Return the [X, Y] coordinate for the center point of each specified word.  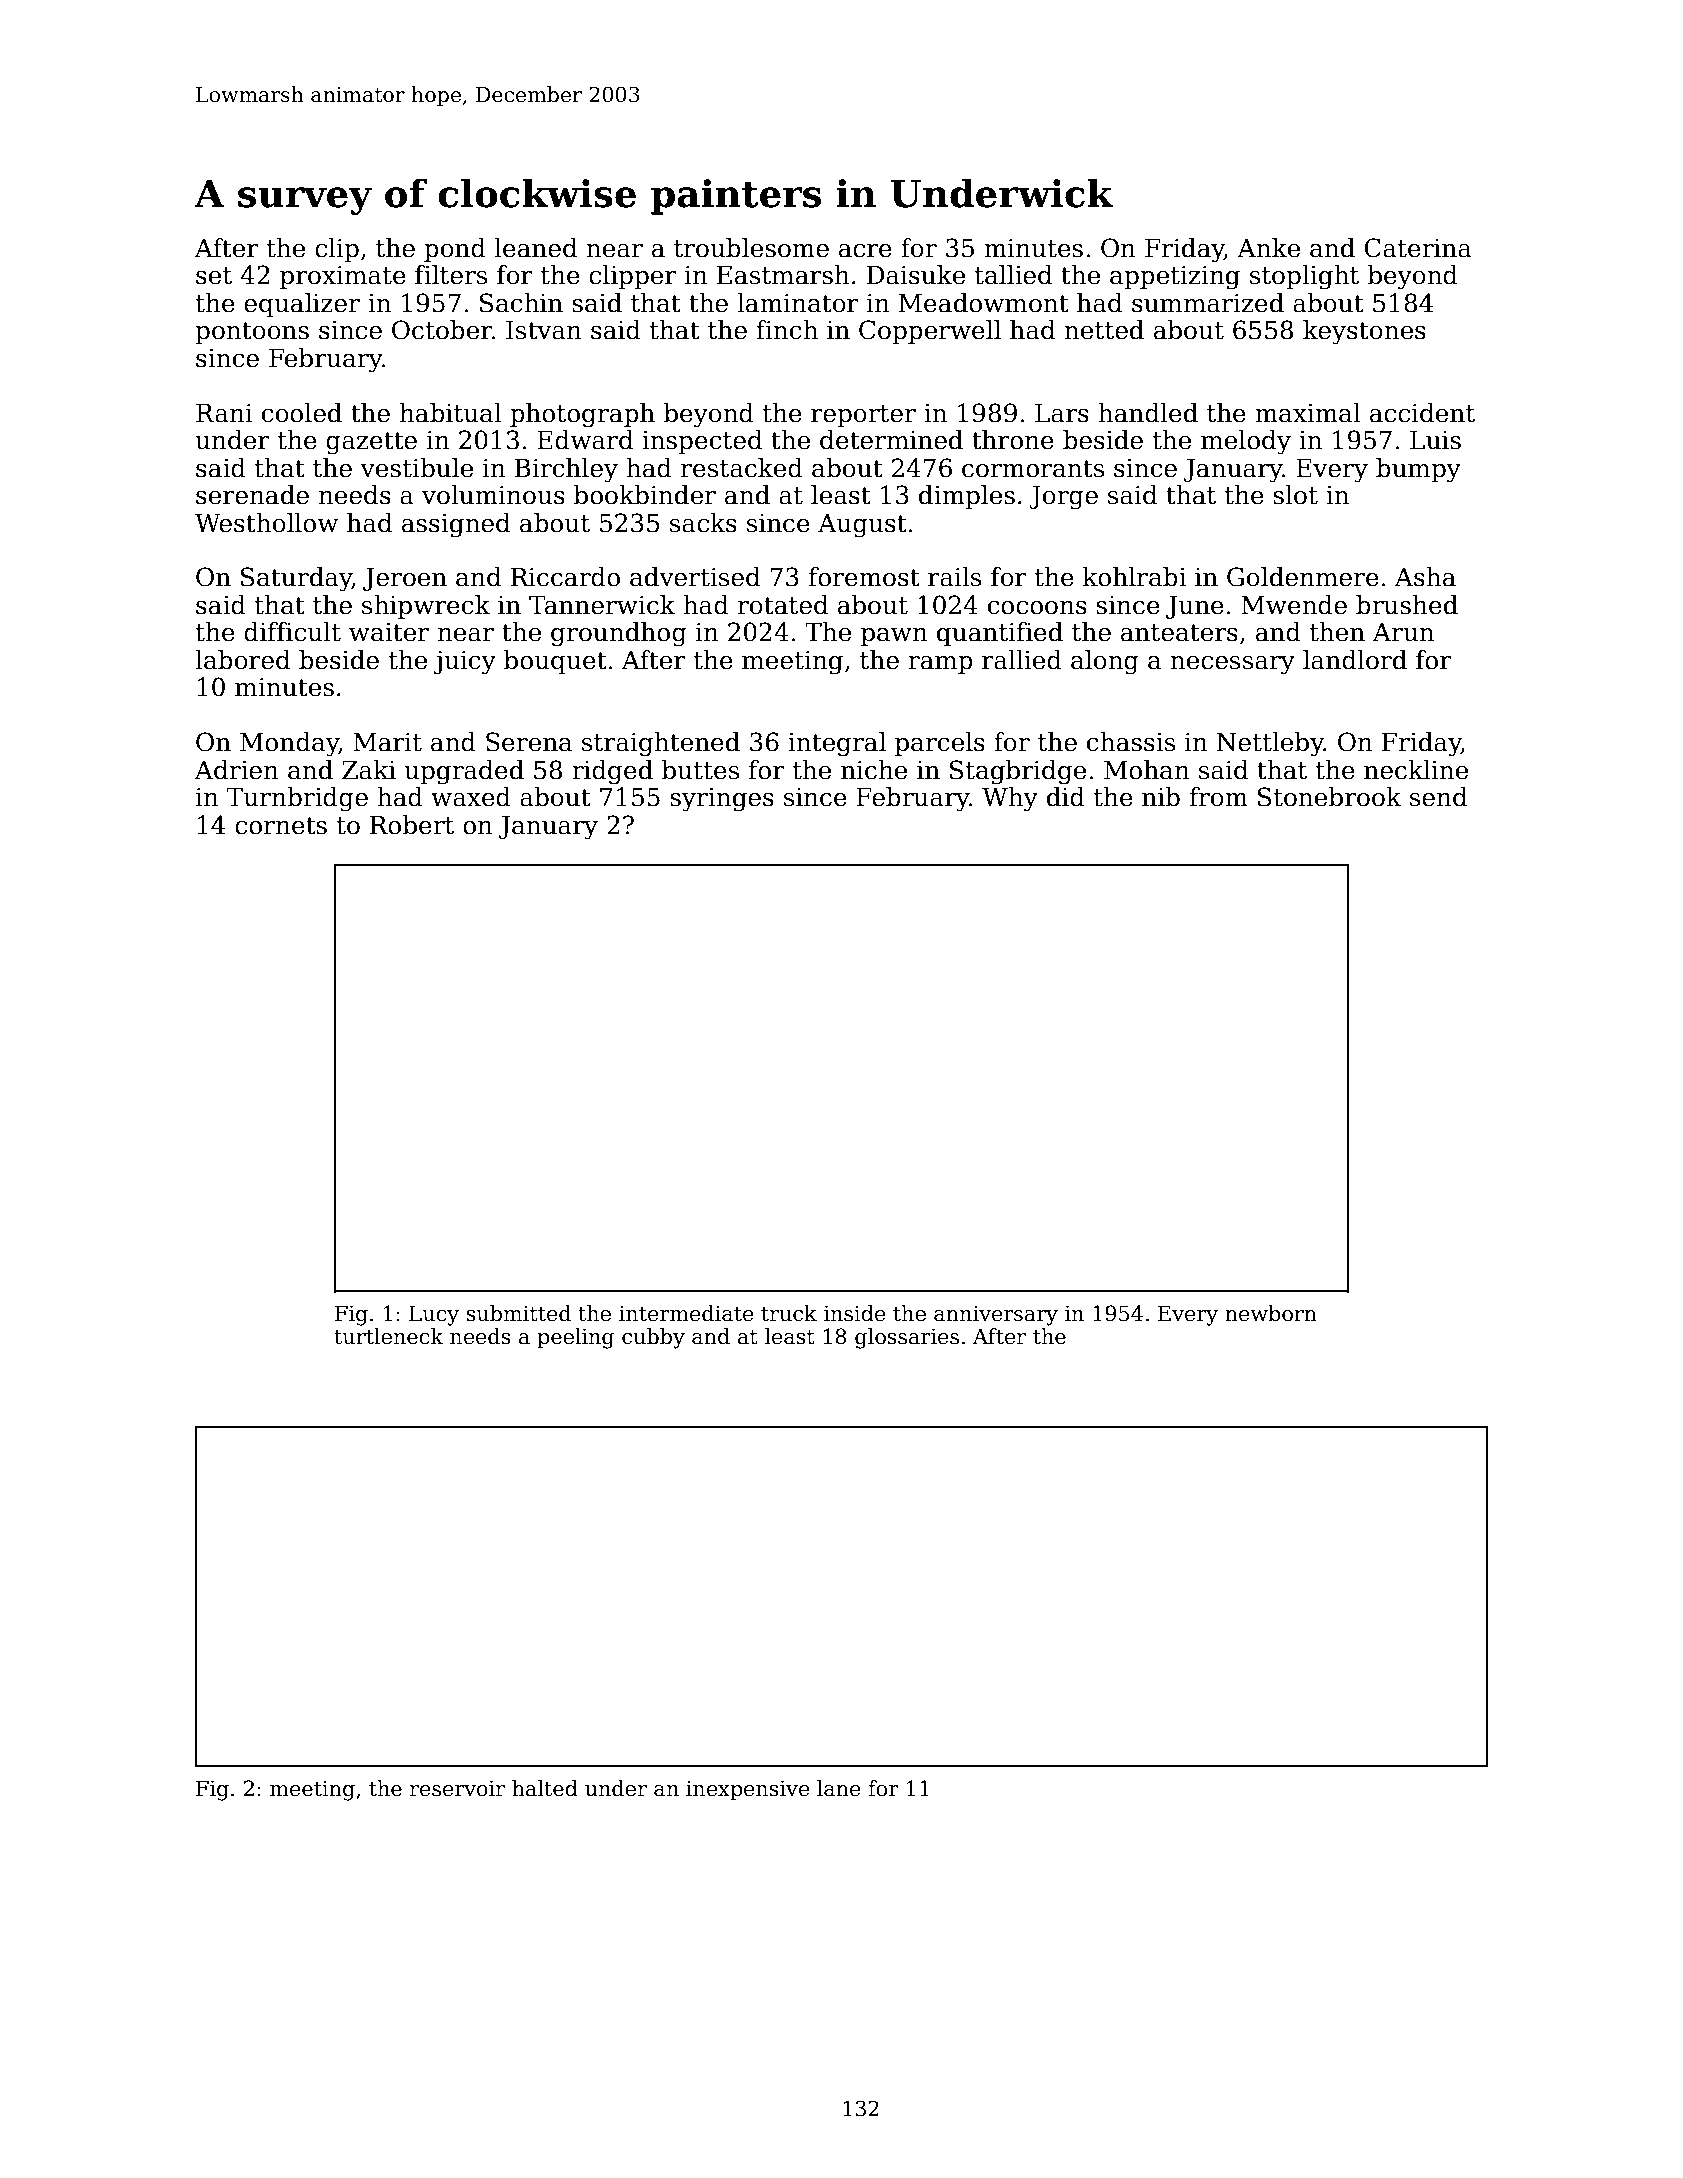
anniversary [996, 1316]
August [862, 526]
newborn [1271, 1313]
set [214, 276]
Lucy [434, 1315]
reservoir [457, 1789]
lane [838, 1788]
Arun [1403, 632]
